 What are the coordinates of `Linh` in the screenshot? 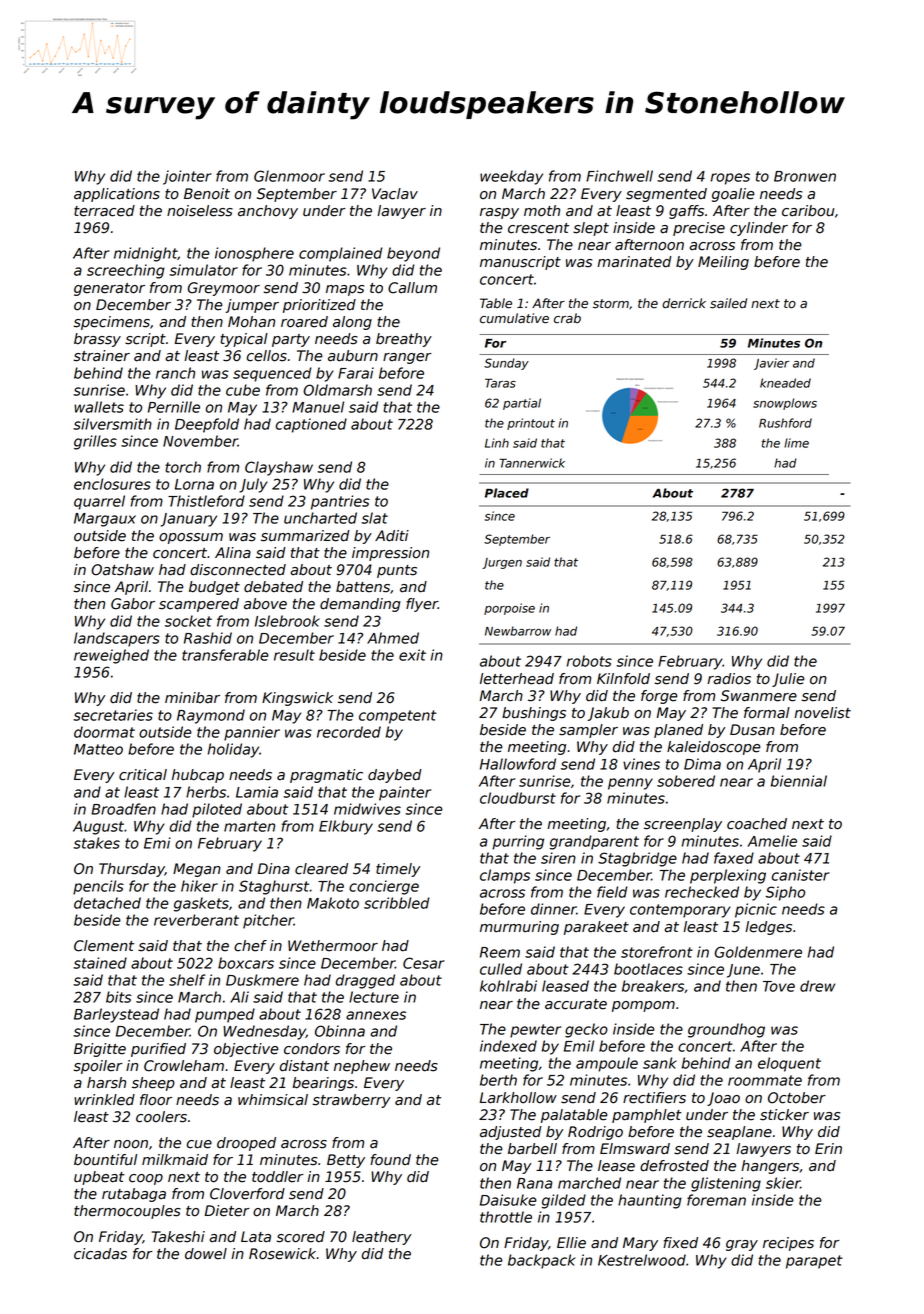 It's located at (497, 443).
